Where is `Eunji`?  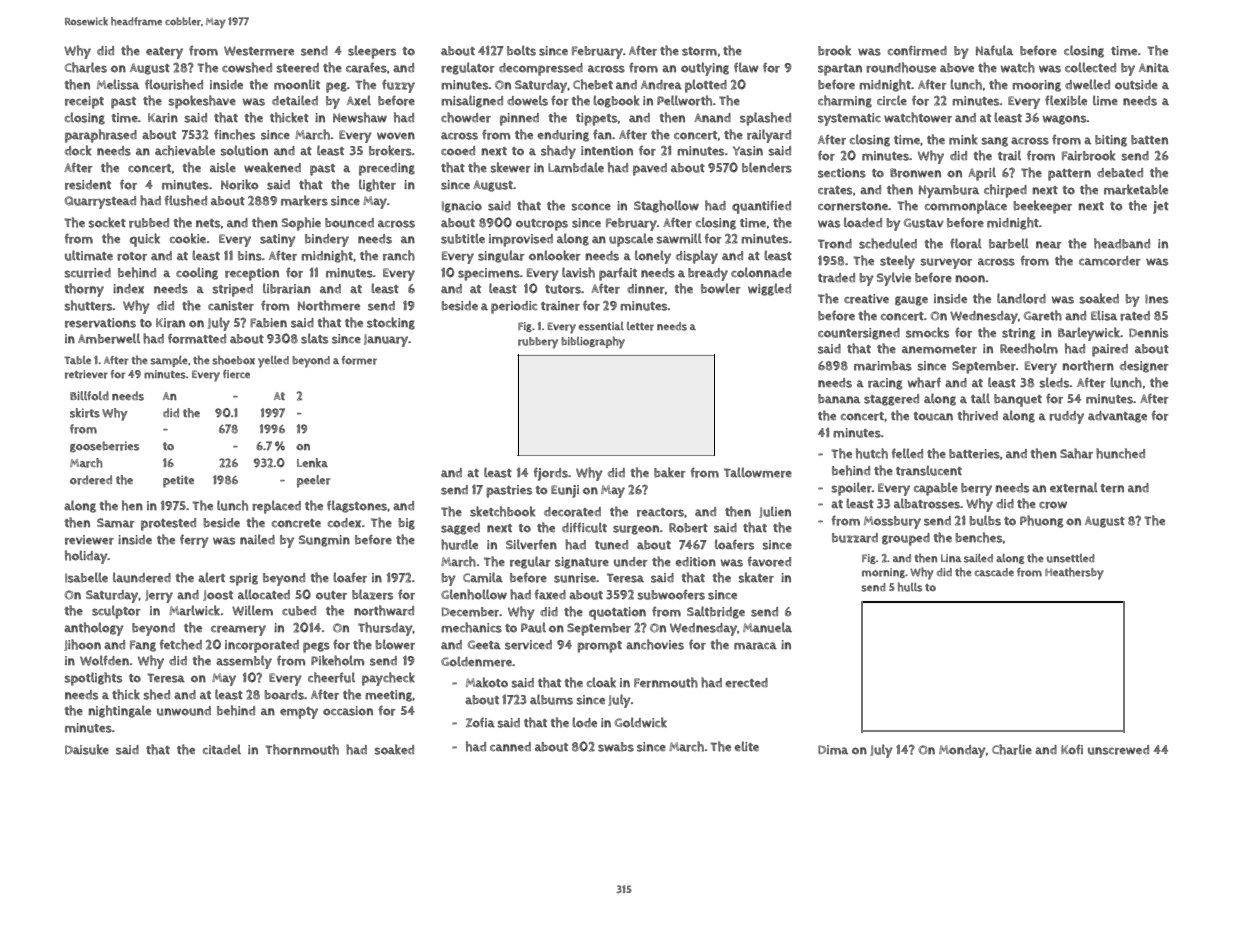 Eunji is located at coordinates (565, 491).
